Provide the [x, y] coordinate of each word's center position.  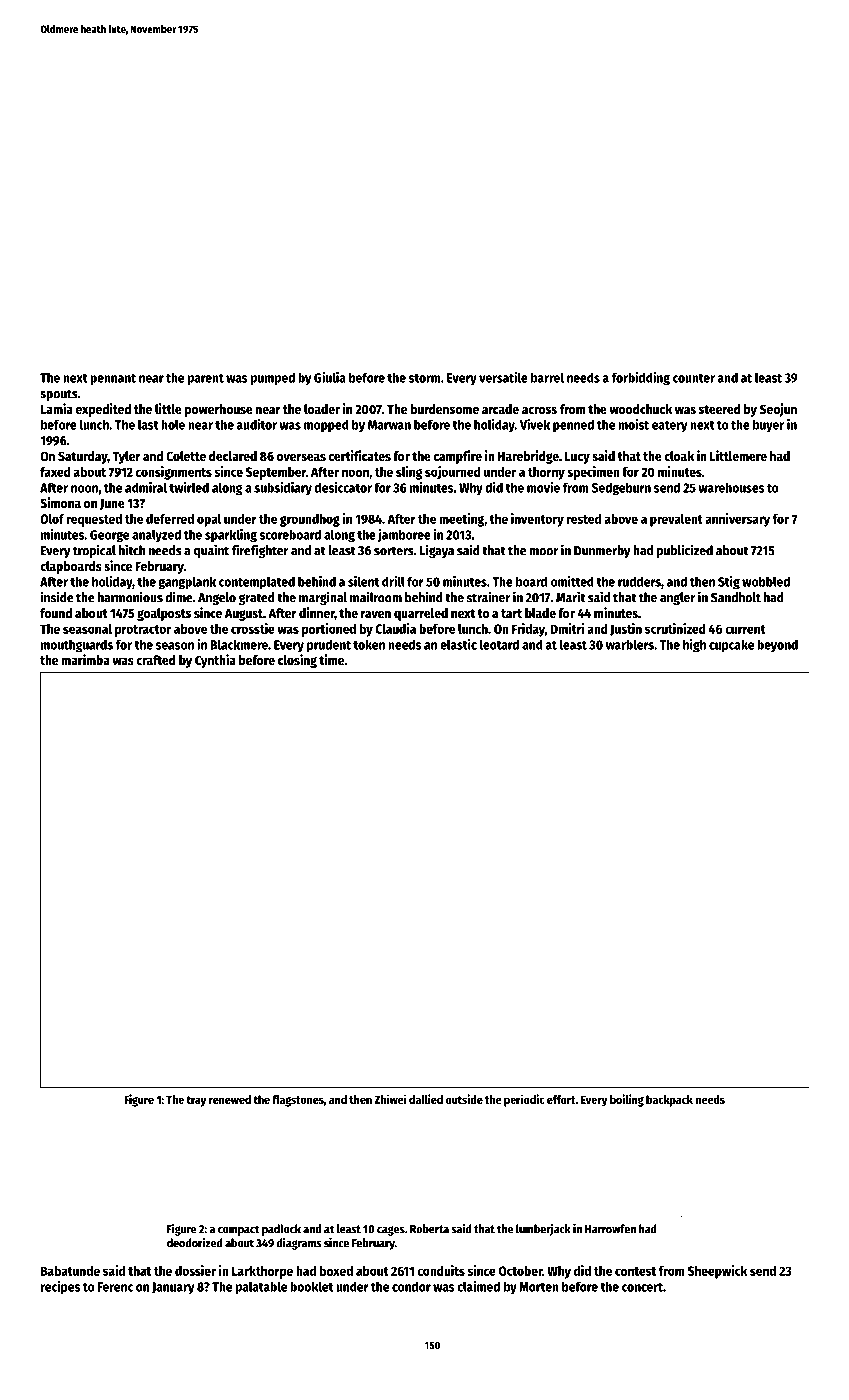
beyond [777, 646]
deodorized [195, 1243]
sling [409, 473]
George [109, 536]
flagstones [298, 1101]
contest [635, 1271]
